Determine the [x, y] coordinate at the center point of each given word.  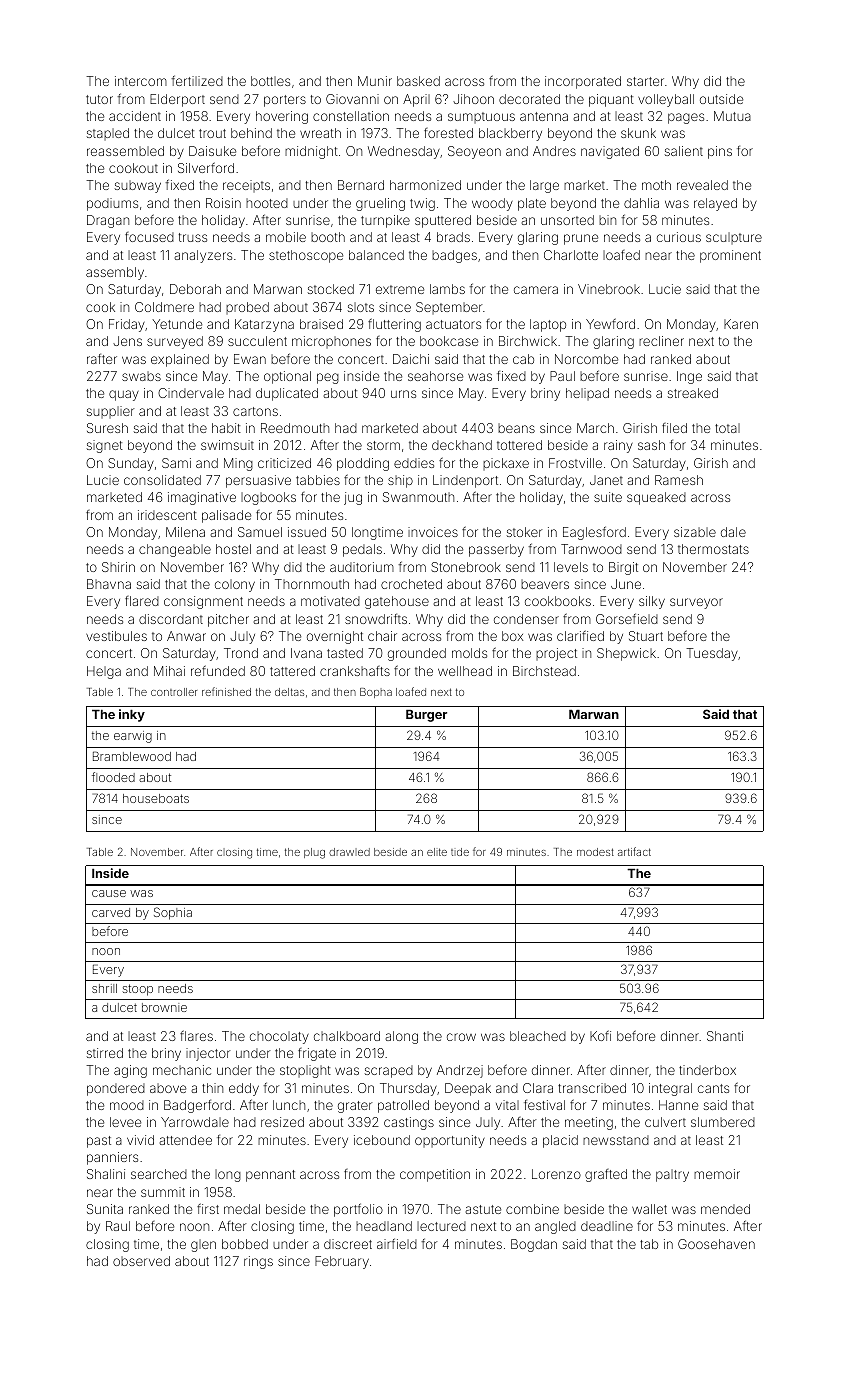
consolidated [162, 480]
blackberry [510, 134]
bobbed [245, 1244]
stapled [108, 134]
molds [469, 653]
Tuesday [712, 654]
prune [581, 239]
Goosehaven [716, 1244]
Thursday [408, 1089]
